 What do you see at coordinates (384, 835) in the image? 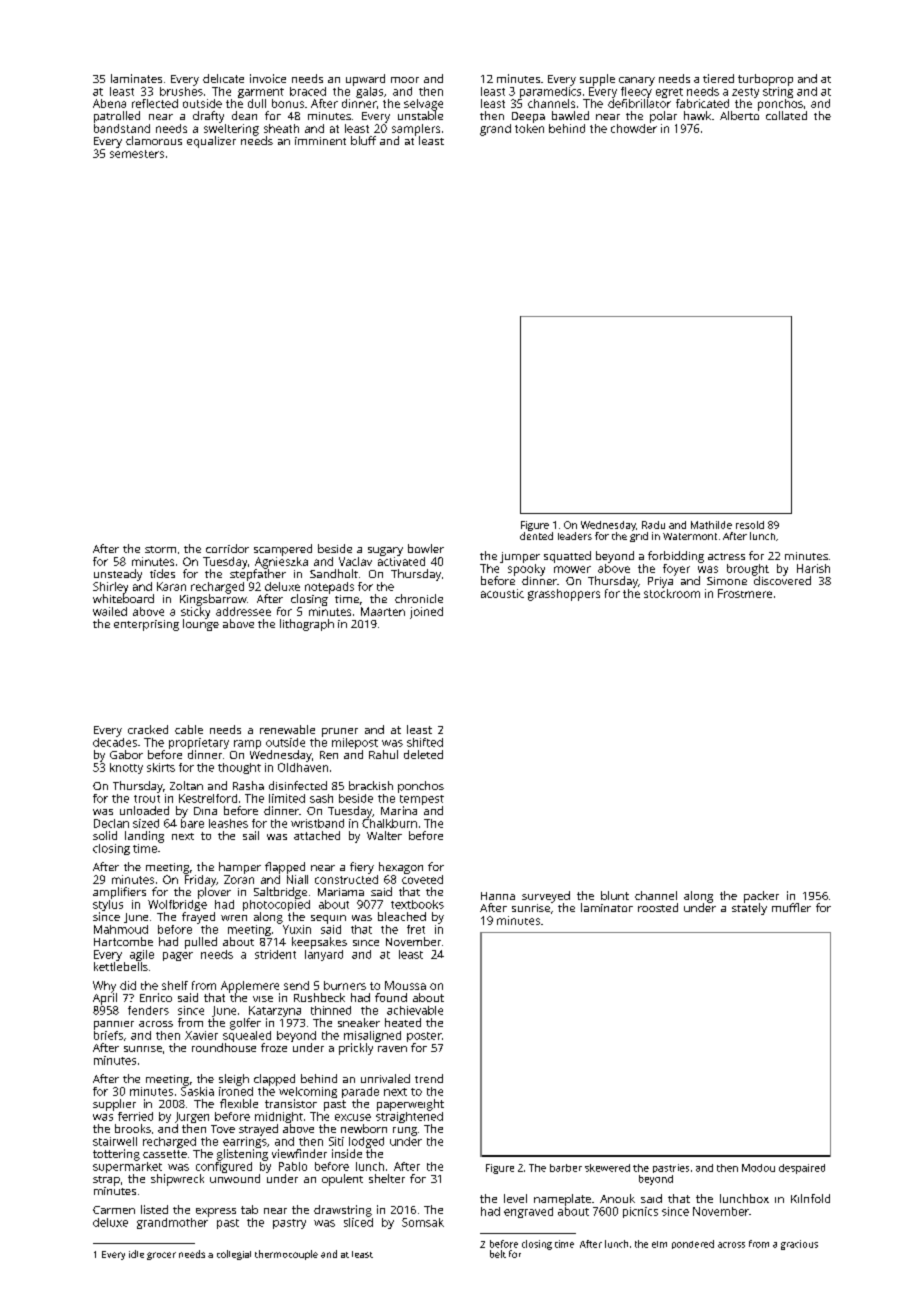
I see `Walter` at bounding box center [384, 835].
